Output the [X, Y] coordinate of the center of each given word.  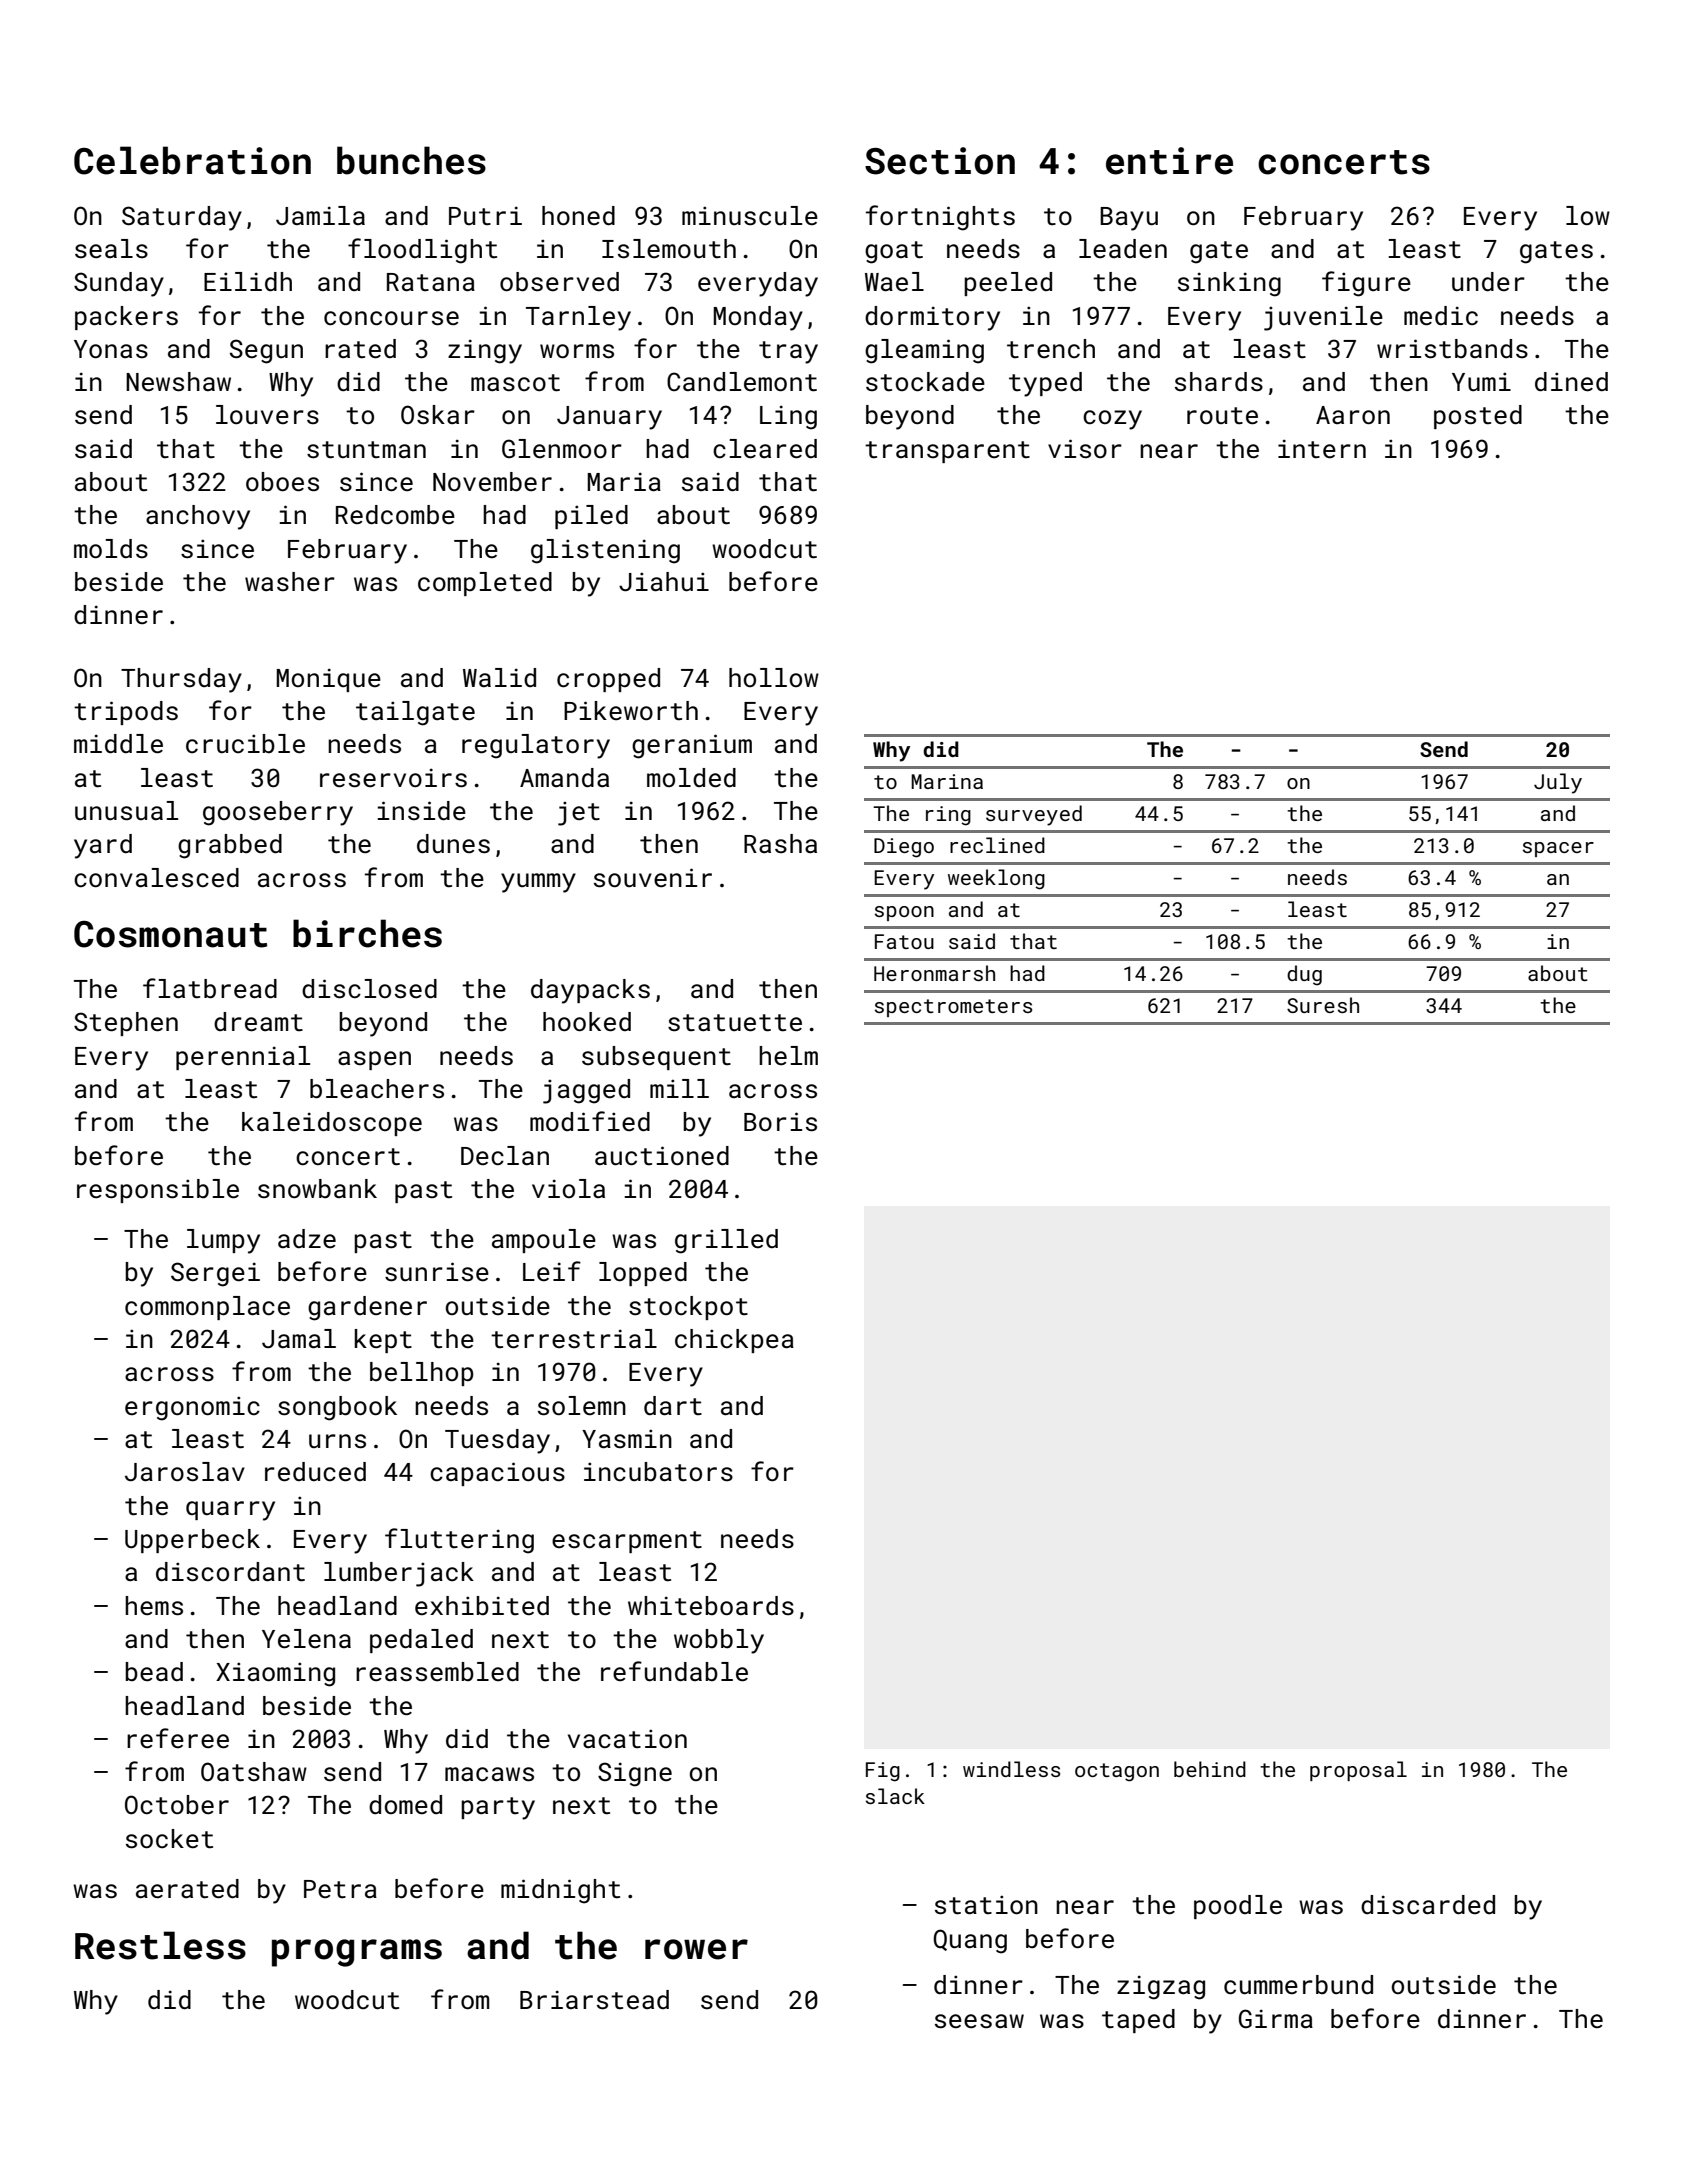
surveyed [1034, 815]
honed [578, 215]
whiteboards [711, 1606]
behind [1210, 1769]
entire [1169, 161]
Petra [340, 1889]
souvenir [653, 878]
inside [421, 810]
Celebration [192, 160]
